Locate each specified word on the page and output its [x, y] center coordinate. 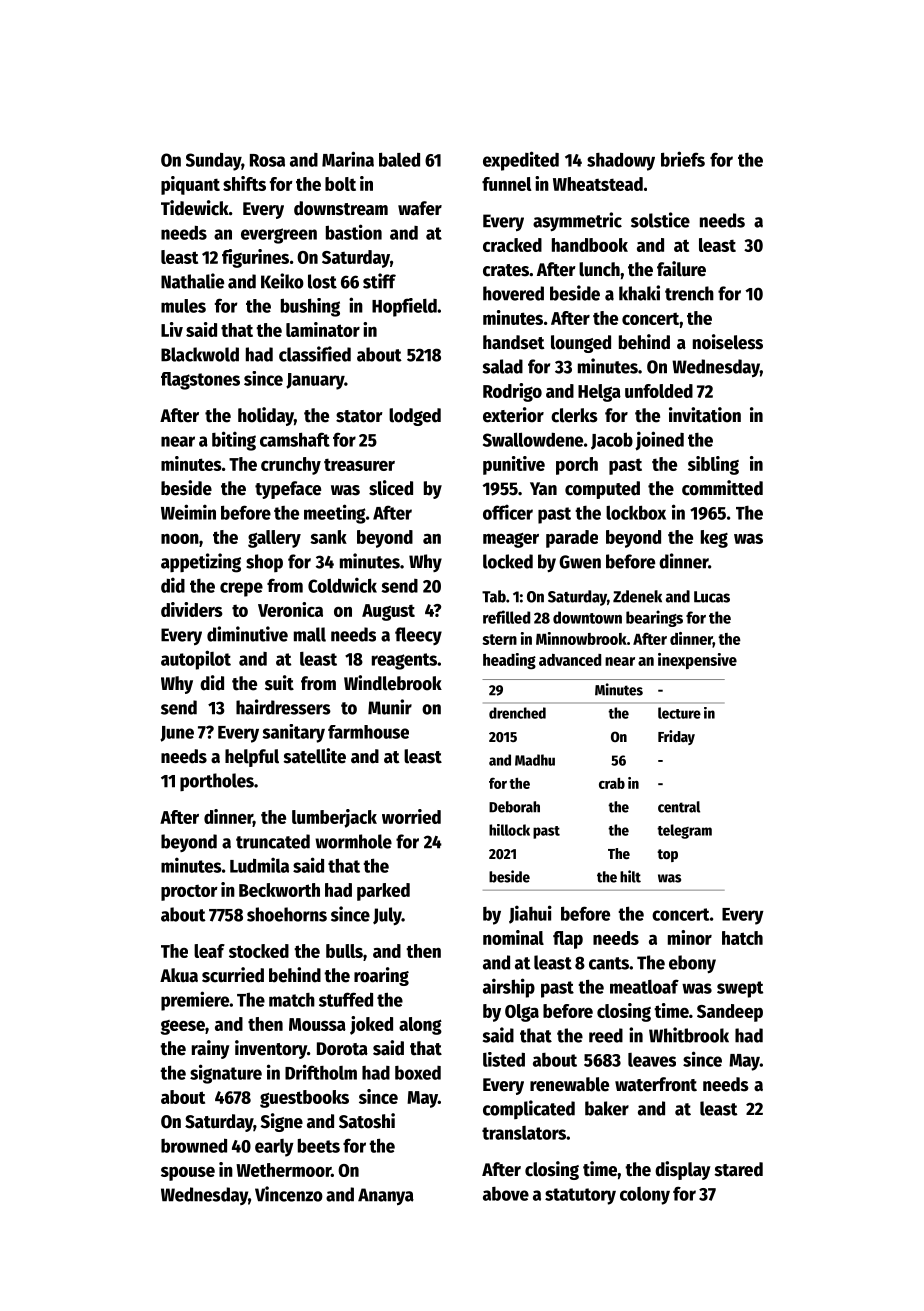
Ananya [386, 1196]
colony [645, 1196]
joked [371, 1025]
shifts [244, 183]
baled [399, 159]
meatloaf [644, 986]
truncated [273, 841]
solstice [660, 220]
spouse [188, 1174]
